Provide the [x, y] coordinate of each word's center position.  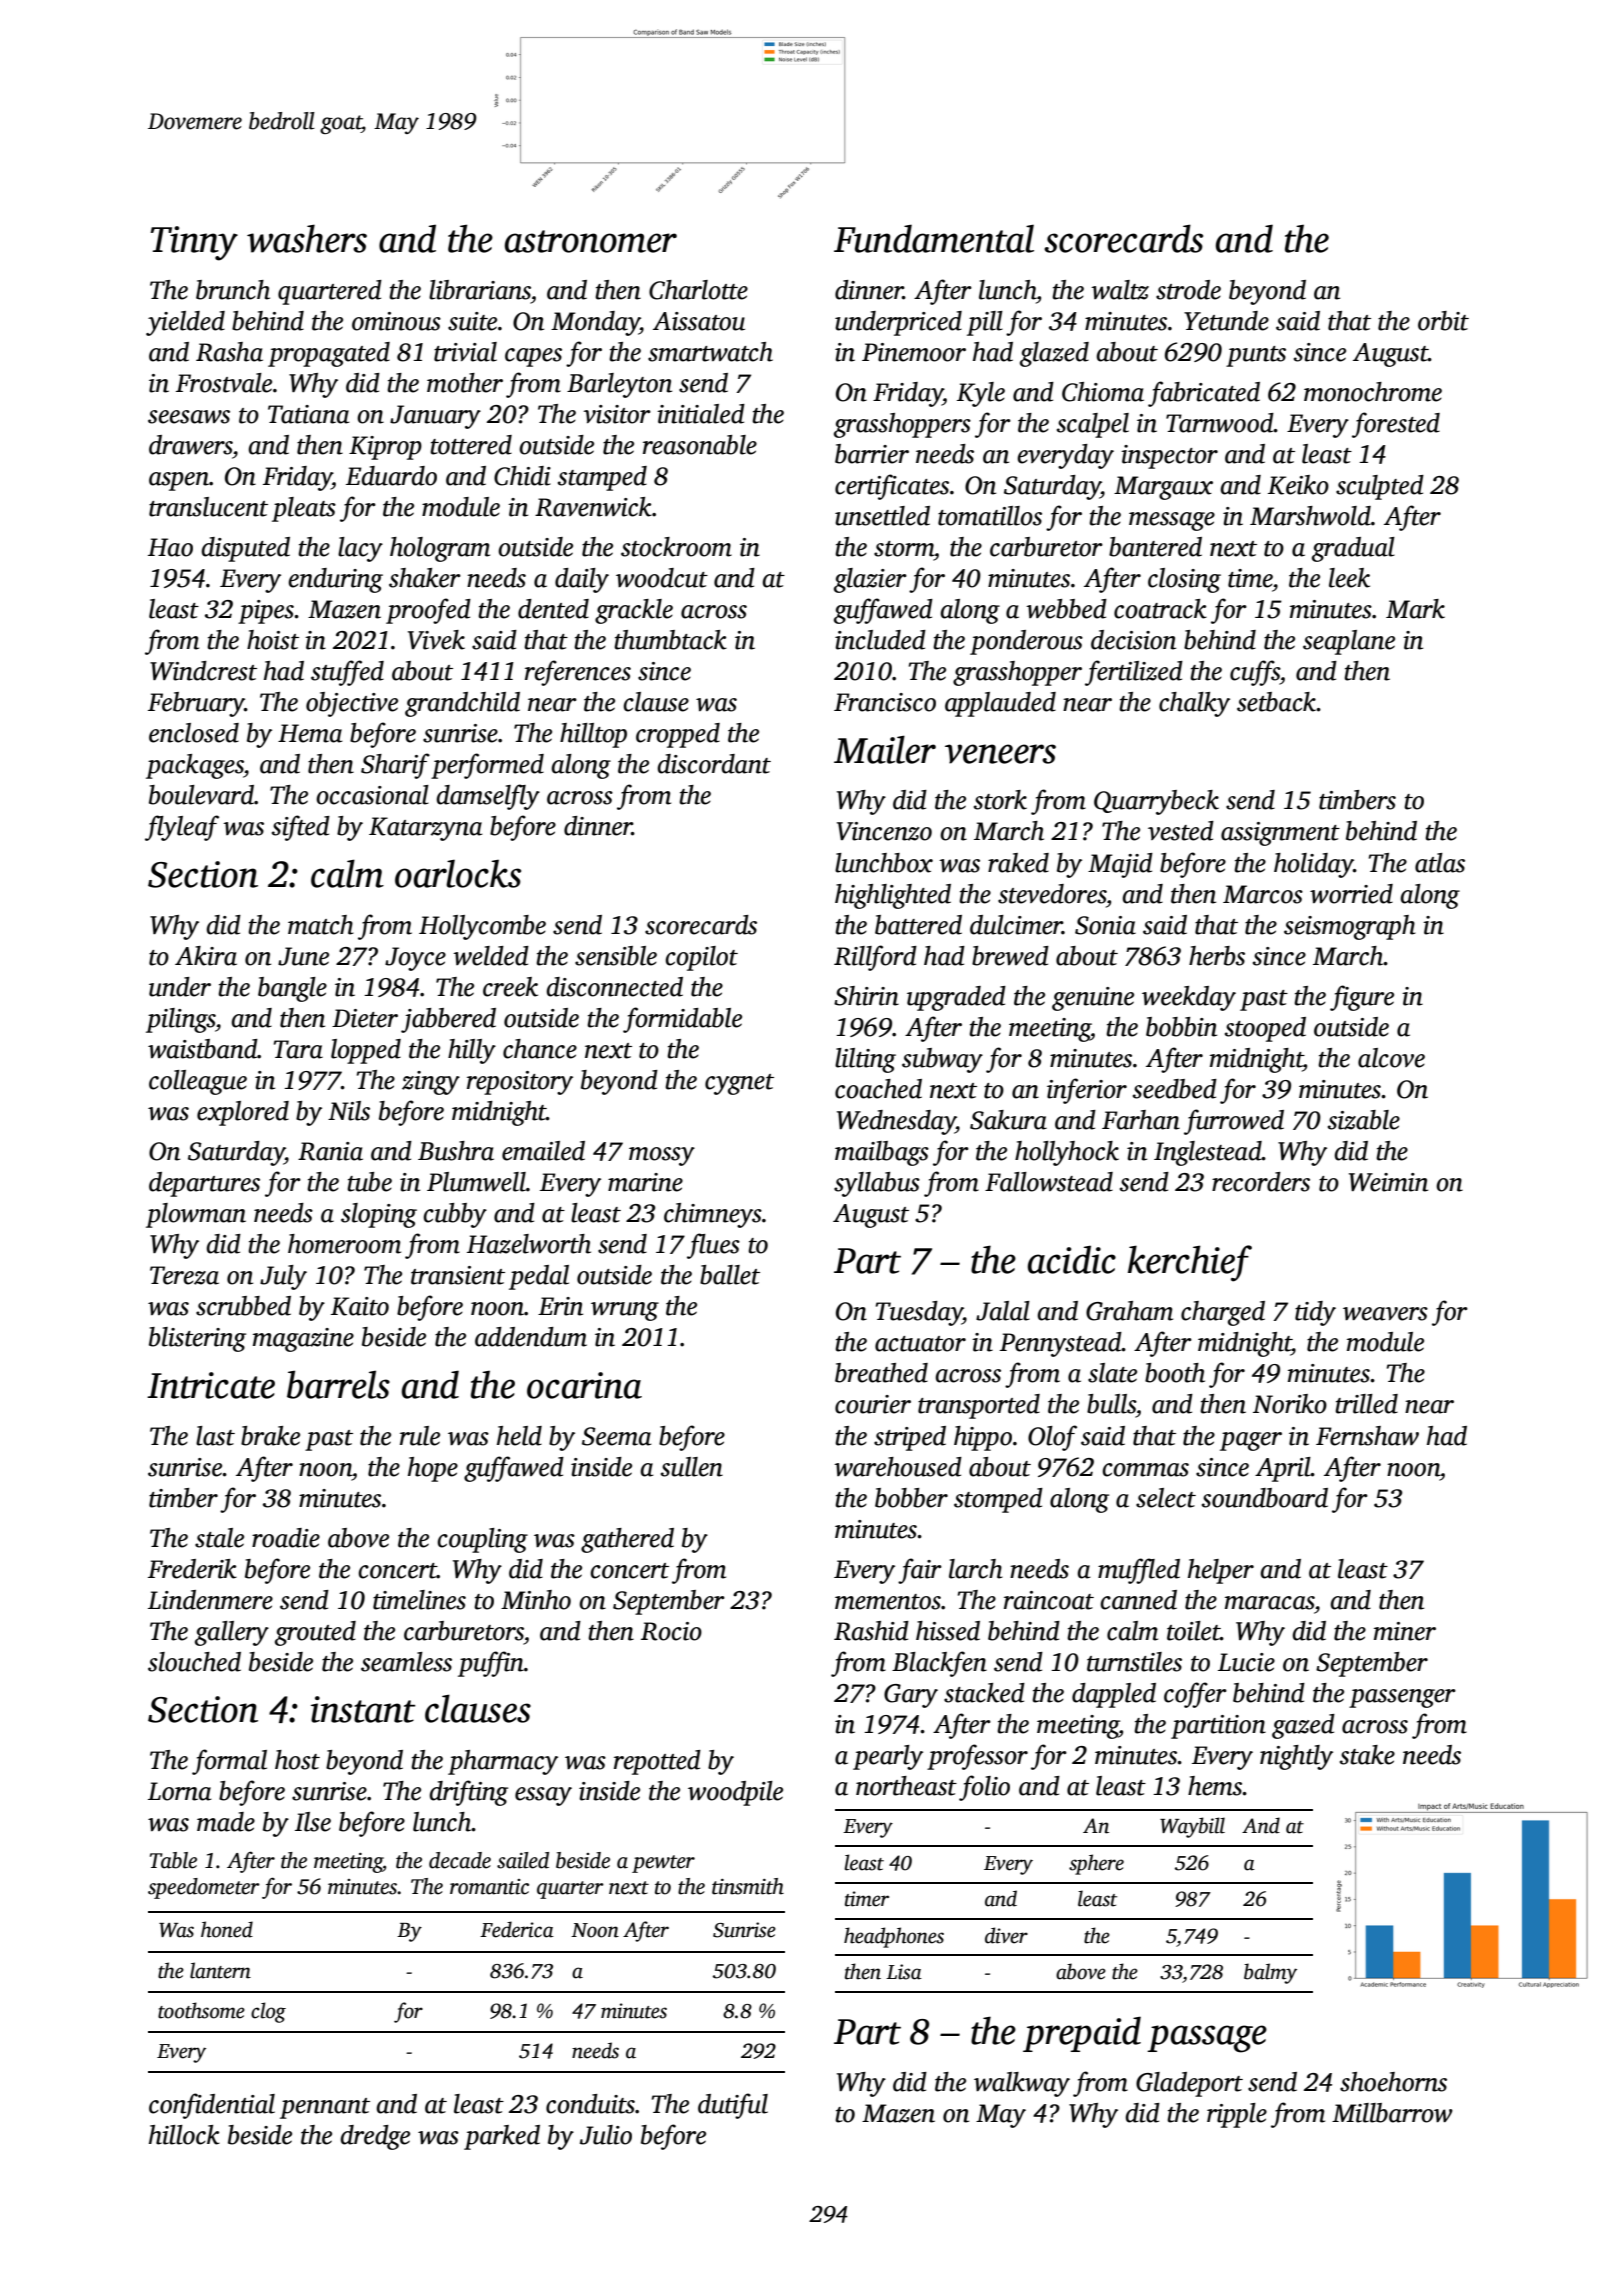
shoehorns [1393, 2082]
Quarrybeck [1156, 802]
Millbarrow [1392, 2113]
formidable [682, 1020]
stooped [1265, 1029]
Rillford [875, 958]
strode [1188, 290]
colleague [198, 1082]
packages [195, 766]
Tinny [194, 243]
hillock [184, 2135]
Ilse [313, 1822]
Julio [606, 2135]
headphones [894, 1937]
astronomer [591, 241]
